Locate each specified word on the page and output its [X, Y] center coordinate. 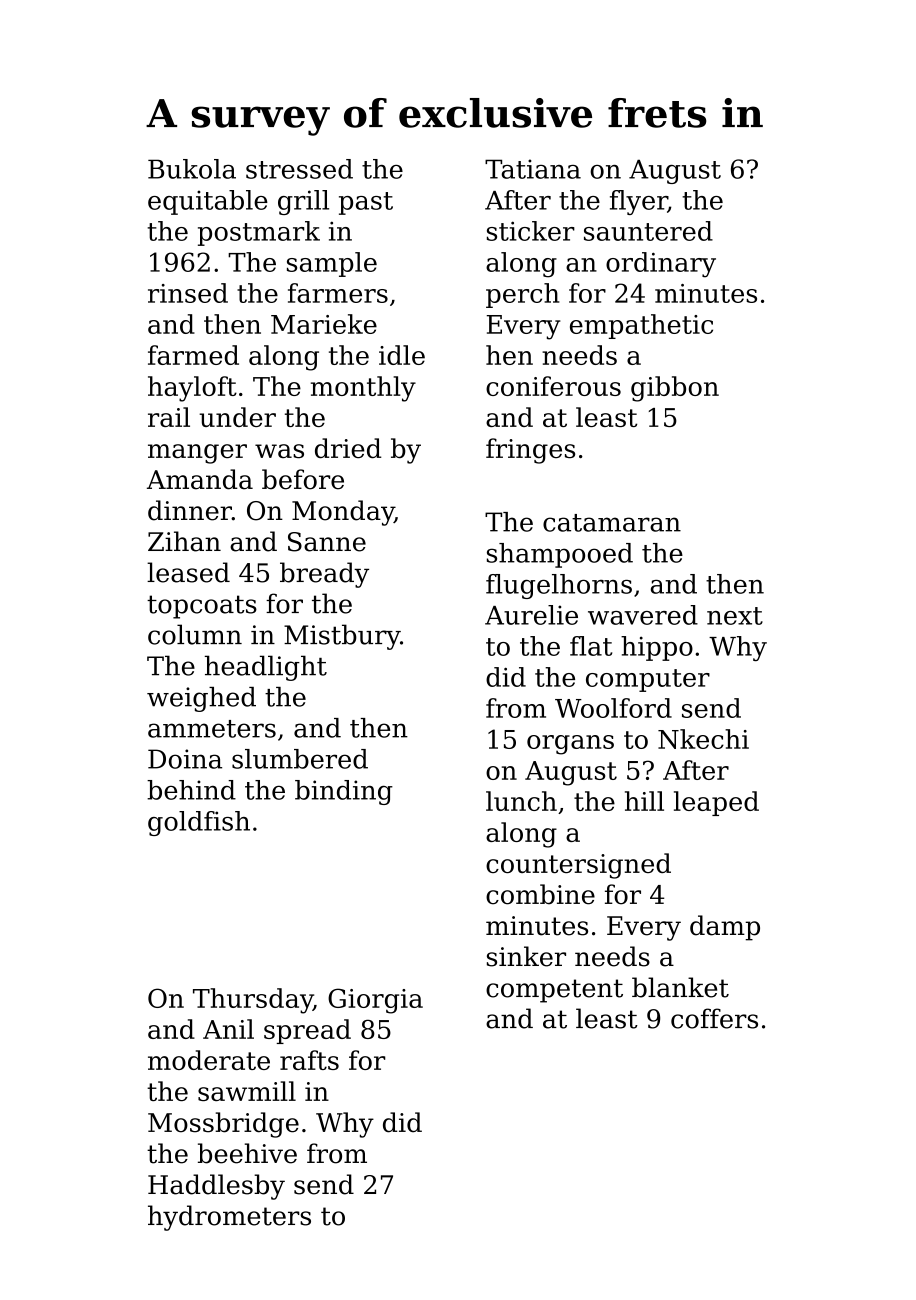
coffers [714, 1018]
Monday [343, 513]
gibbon [675, 389]
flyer [639, 202]
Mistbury [342, 637]
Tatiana [533, 169]
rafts [309, 1060]
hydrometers [229, 1218]
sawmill [247, 1091]
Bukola [192, 169]
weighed [201, 699]
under [237, 417]
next [735, 616]
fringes [530, 451]
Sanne [327, 542]
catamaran [612, 523]
